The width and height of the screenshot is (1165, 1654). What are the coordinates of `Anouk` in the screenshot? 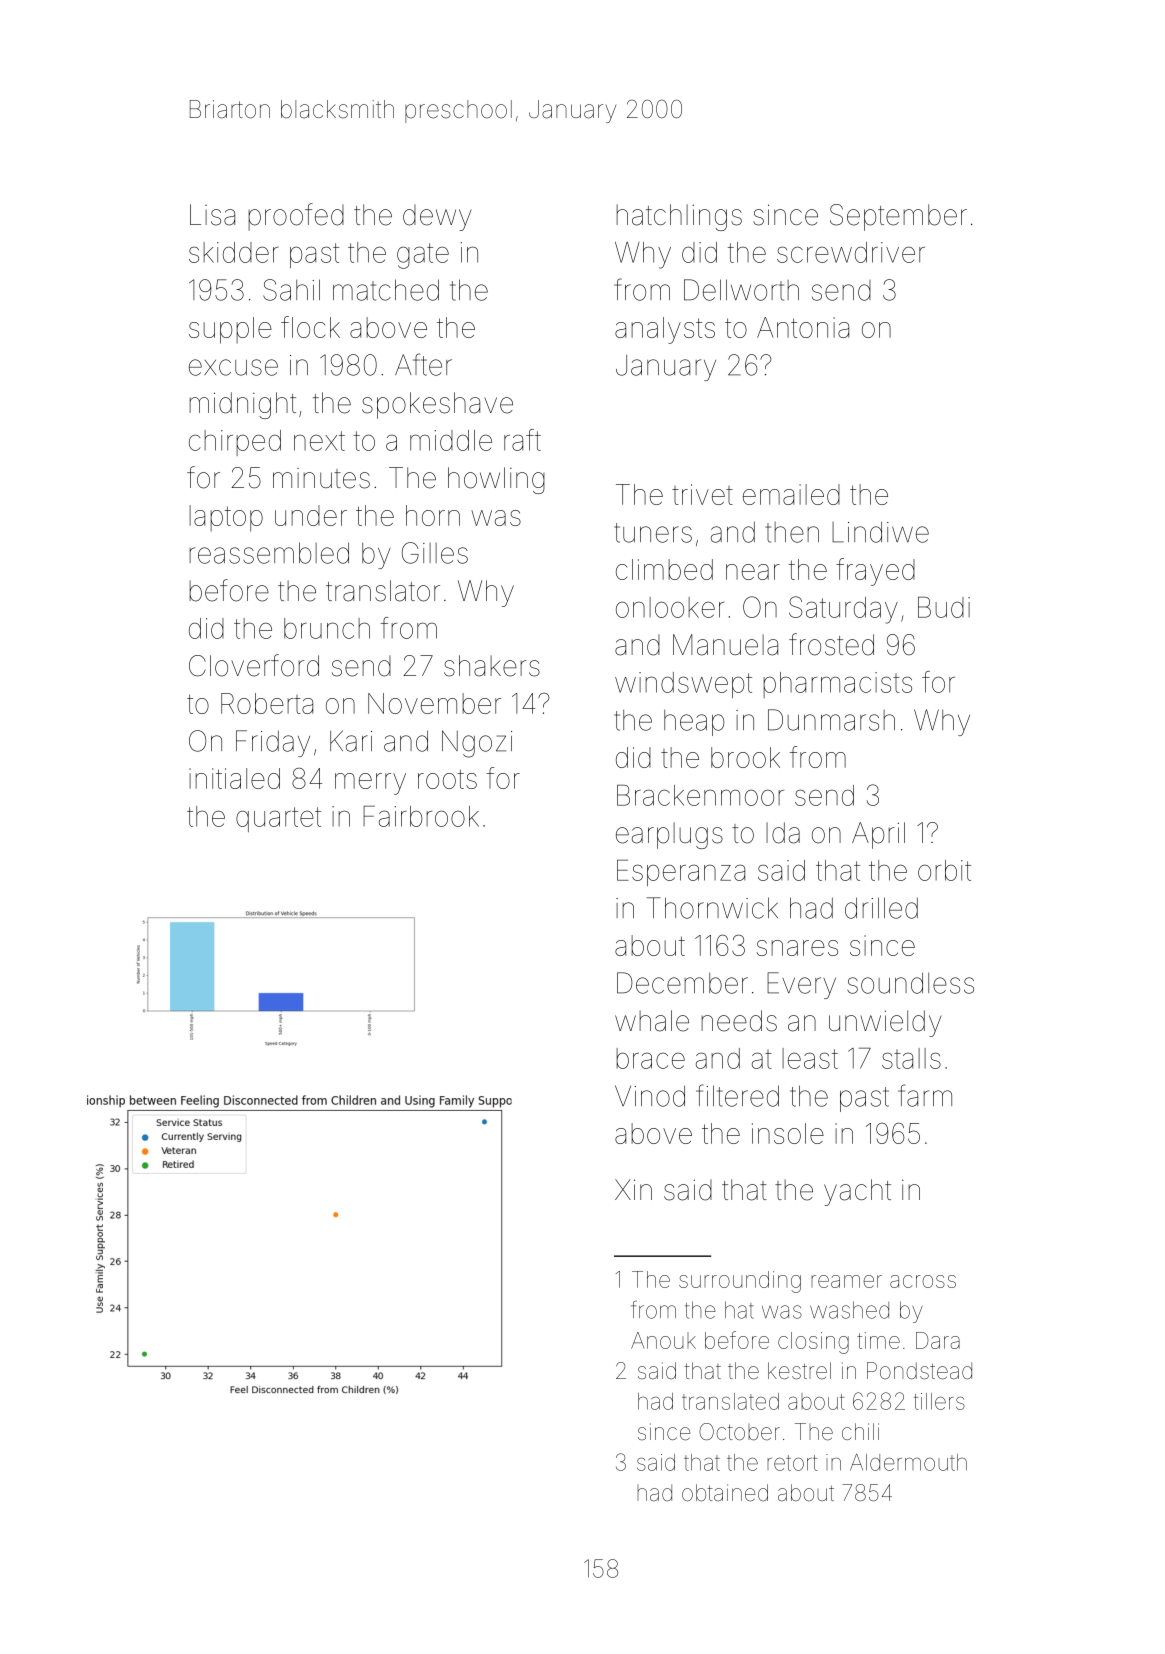 It's located at (663, 1340).
